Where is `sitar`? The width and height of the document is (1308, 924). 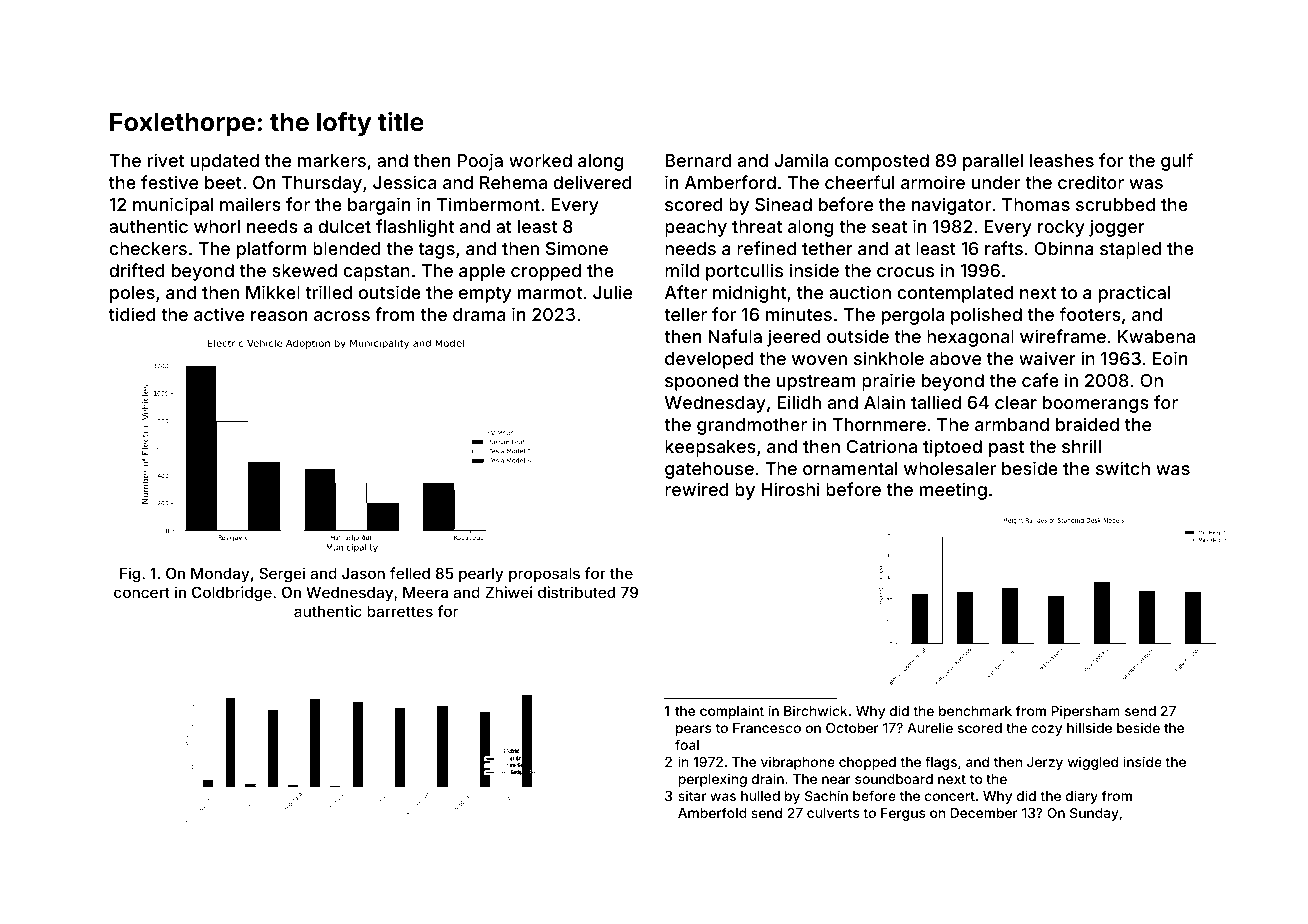 sitar is located at coordinates (692, 796).
